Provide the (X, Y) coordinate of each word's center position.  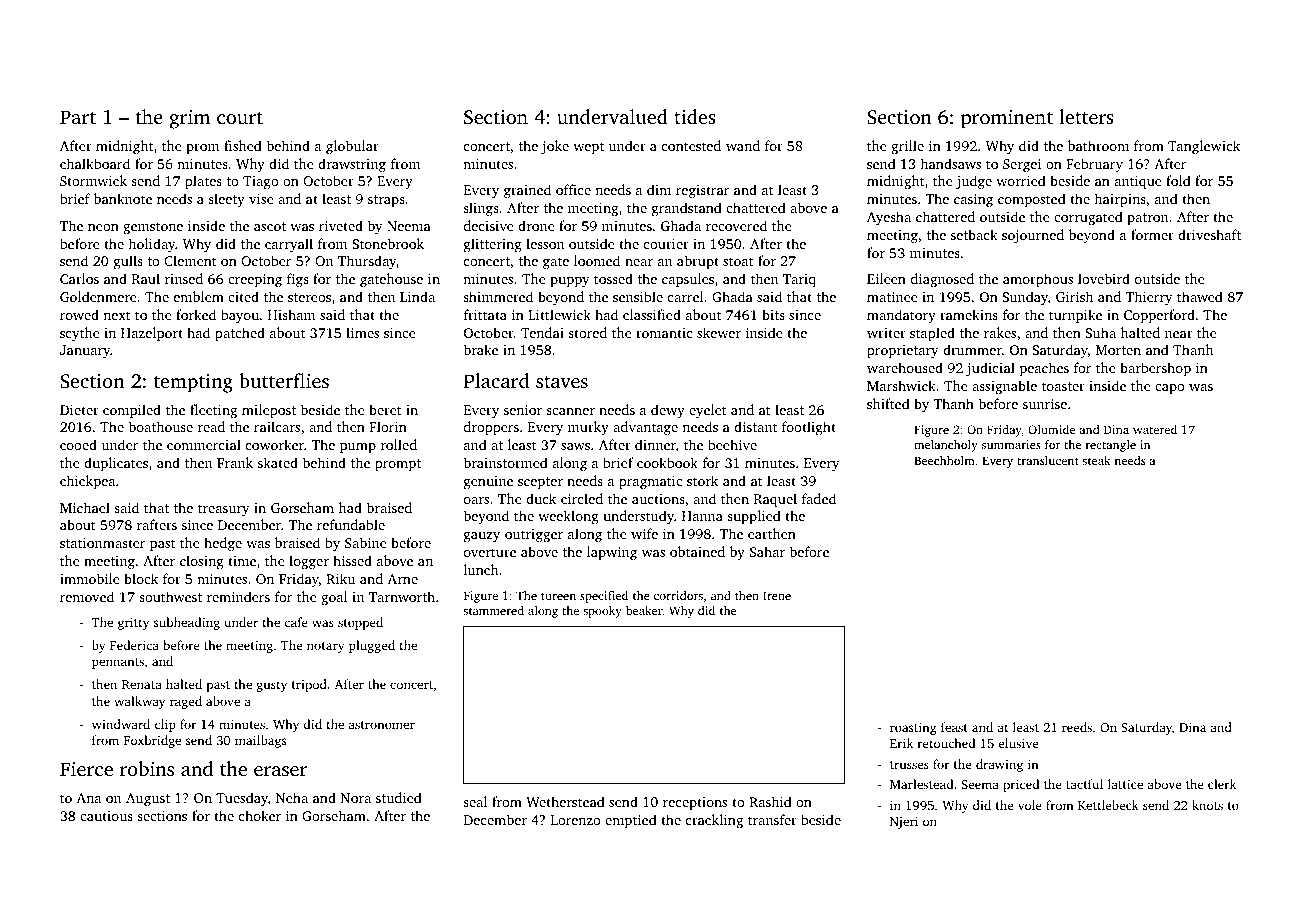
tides (695, 116)
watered (1155, 429)
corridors (678, 595)
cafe (296, 622)
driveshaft (1209, 234)
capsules (688, 280)
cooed (78, 444)
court (240, 118)
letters (1086, 116)
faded (819, 498)
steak (1096, 460)
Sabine (366, 542)
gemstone (153, 228)
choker (260, 815)
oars (476, 500)
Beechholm (944, 460)
